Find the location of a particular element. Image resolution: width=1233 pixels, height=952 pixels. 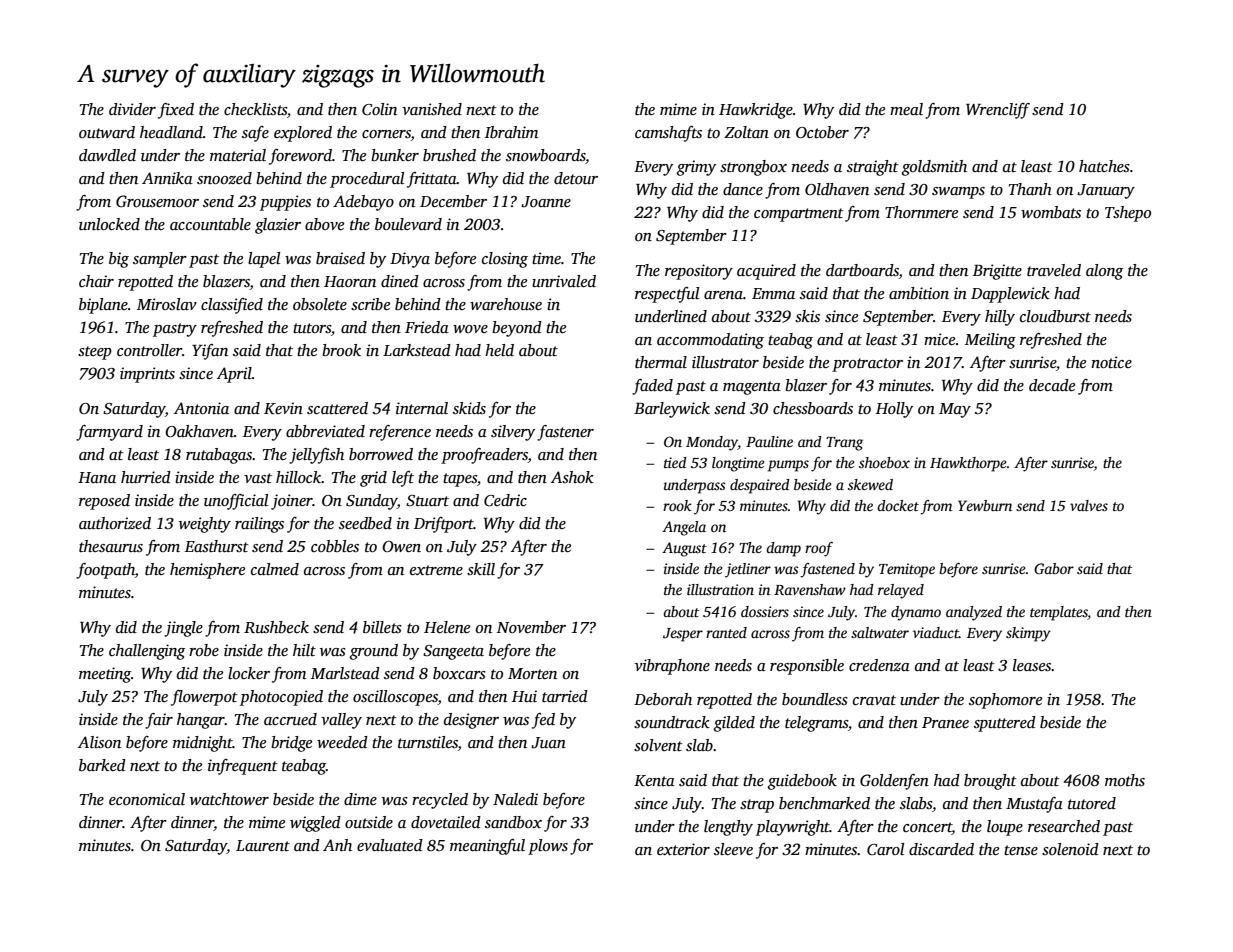

Angela is located at coordinates (684, 528).
